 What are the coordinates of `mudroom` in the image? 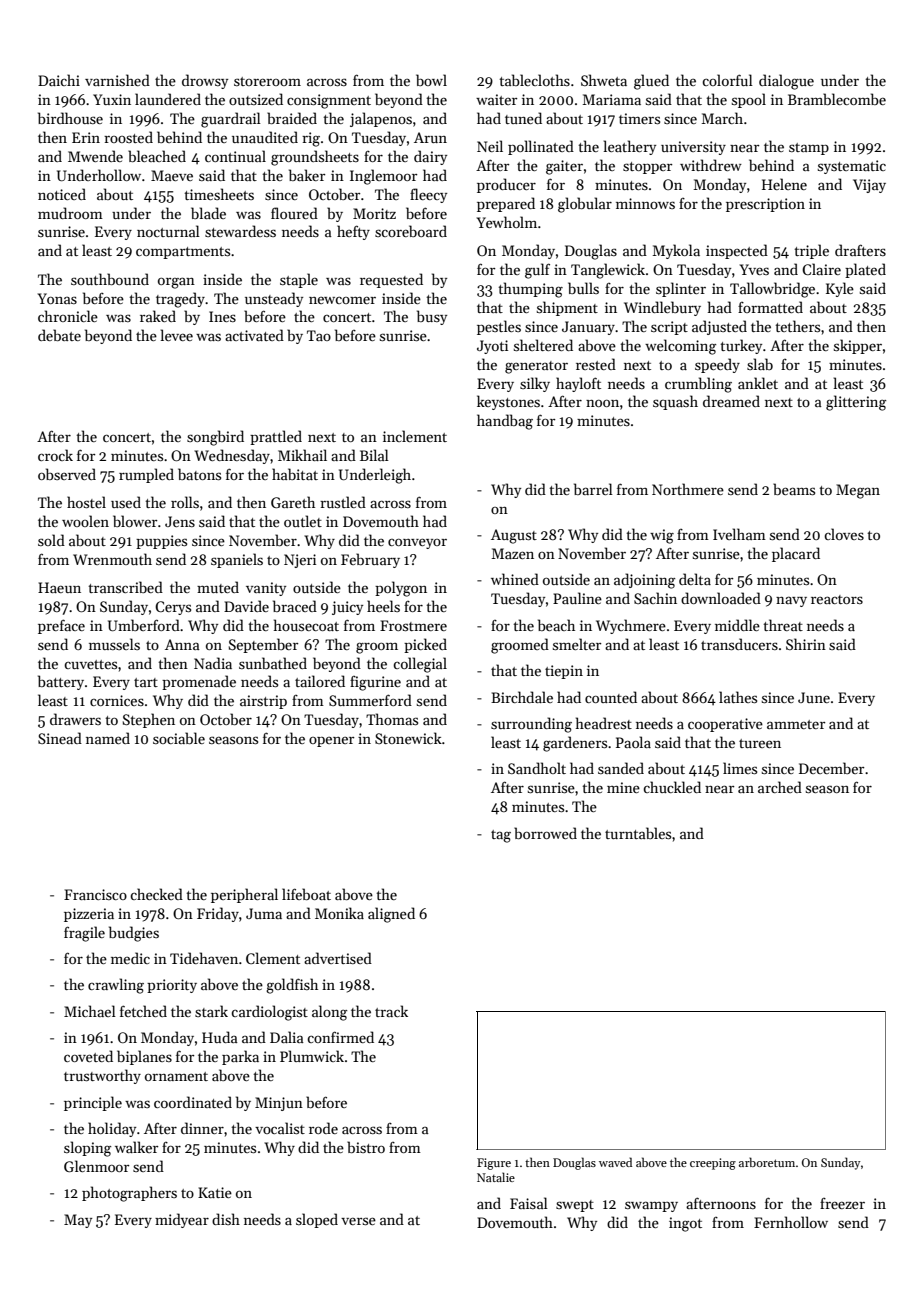 It's located at (70, 213).
